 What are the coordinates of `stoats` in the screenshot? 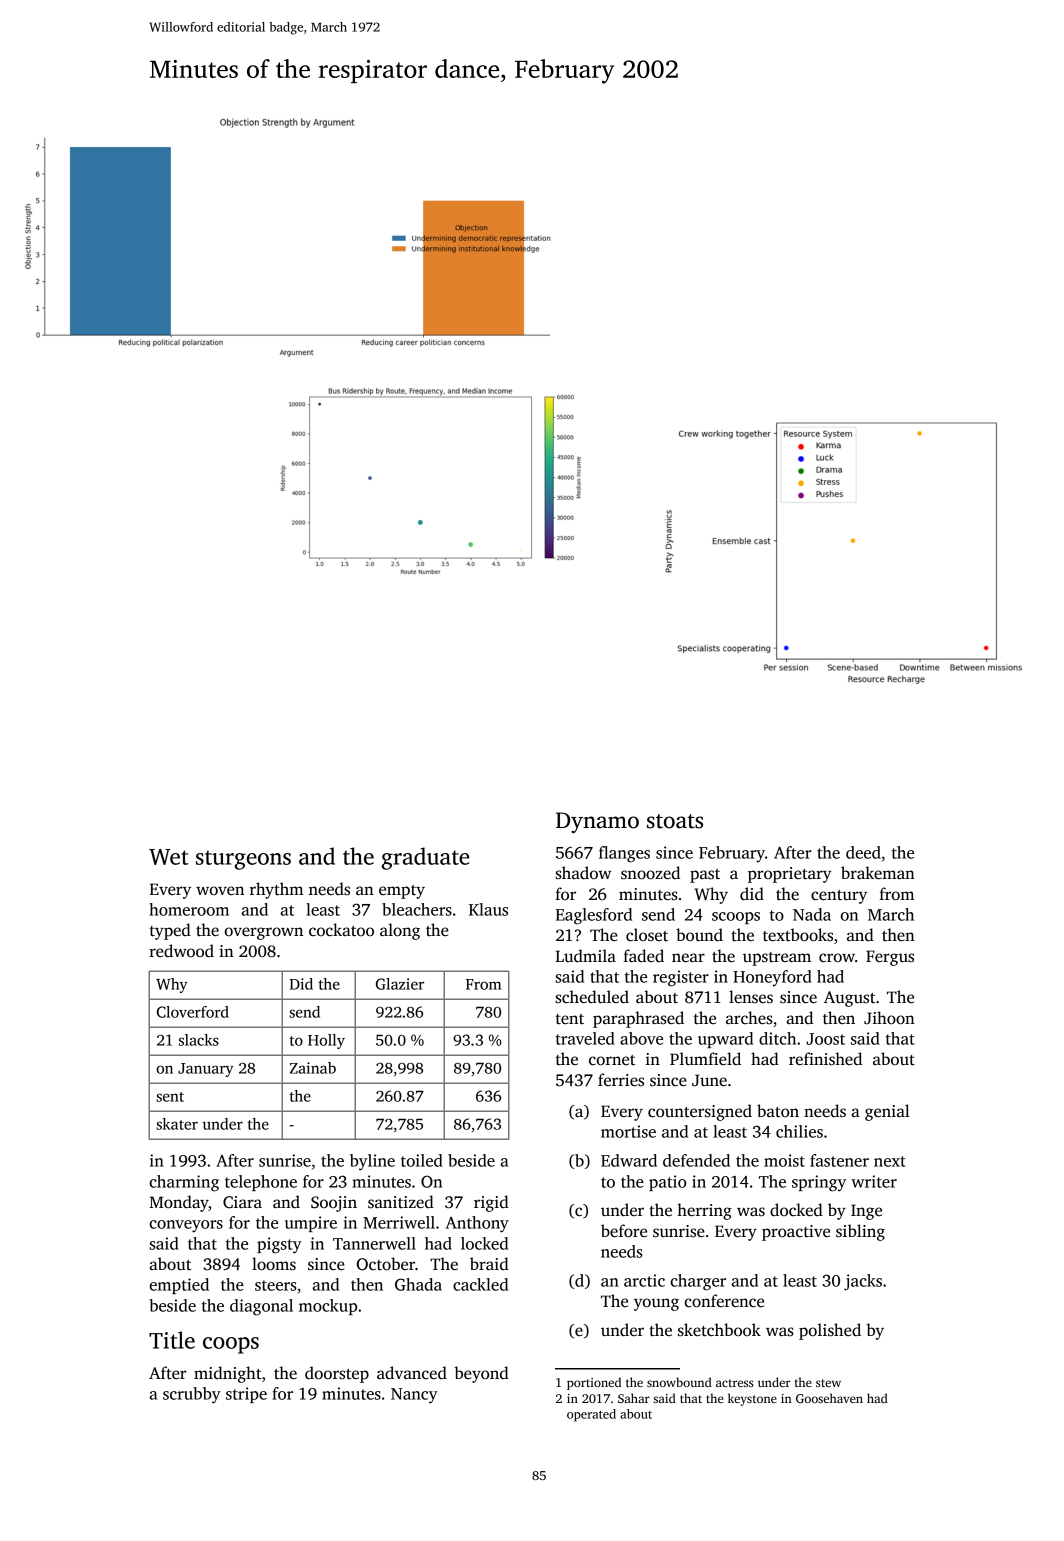 It's located at (675, 821).
